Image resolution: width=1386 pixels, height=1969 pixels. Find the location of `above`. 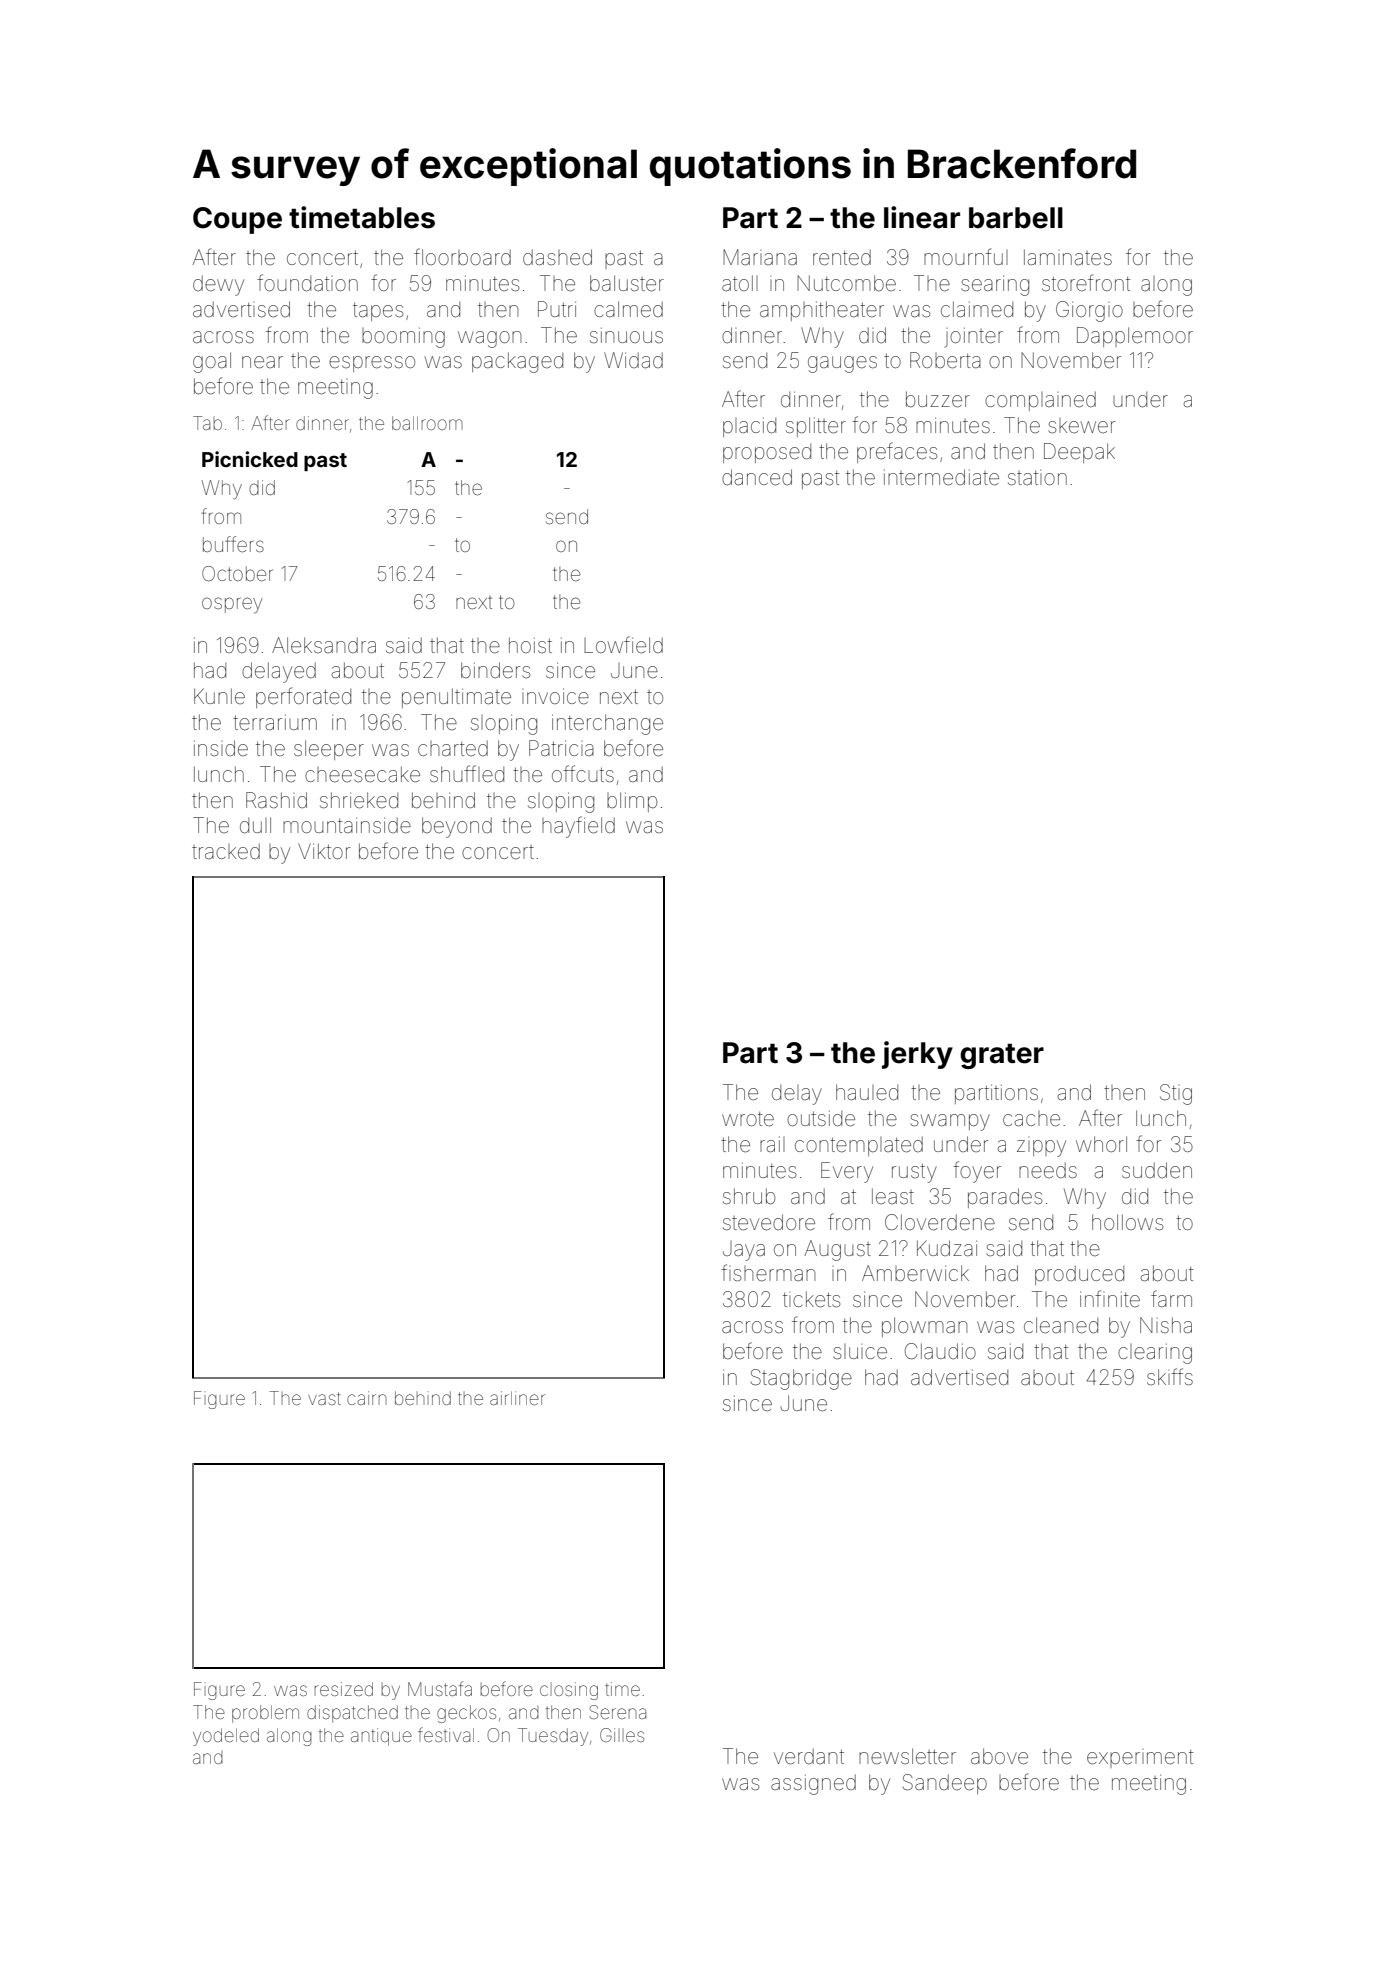

above is located at coordinates (999, 1756).
